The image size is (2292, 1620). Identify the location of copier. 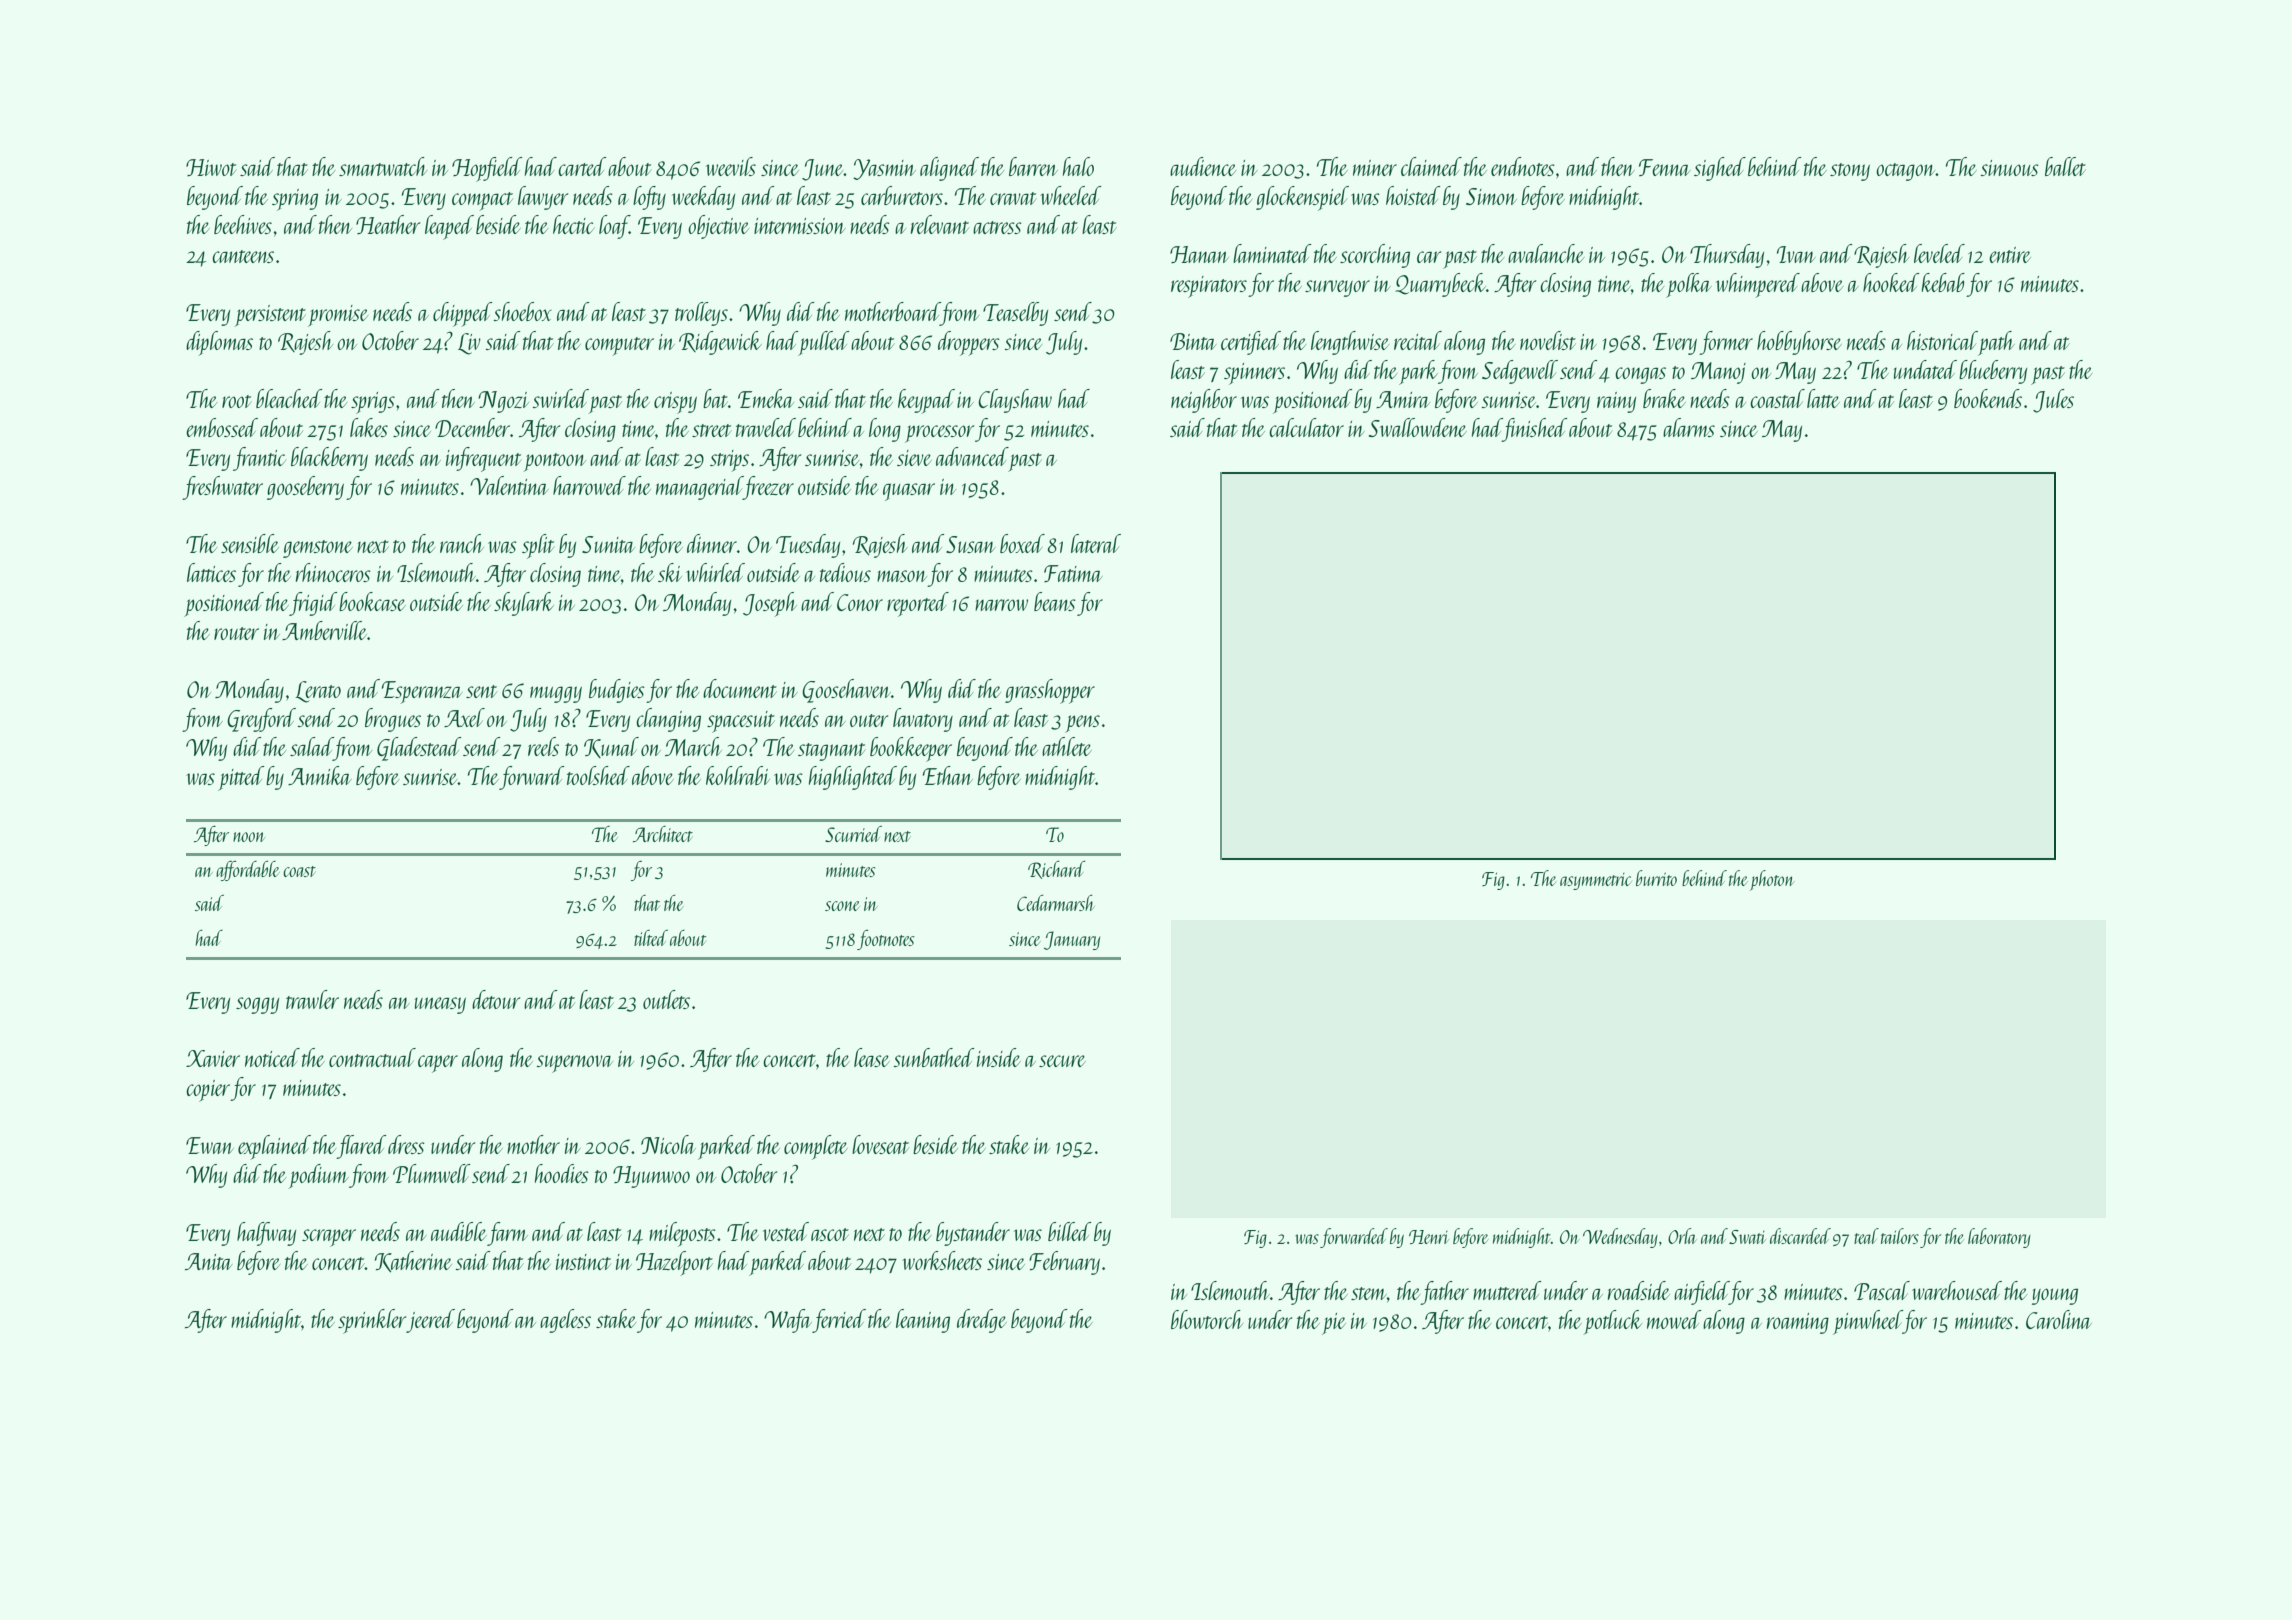
(208, 1091).
